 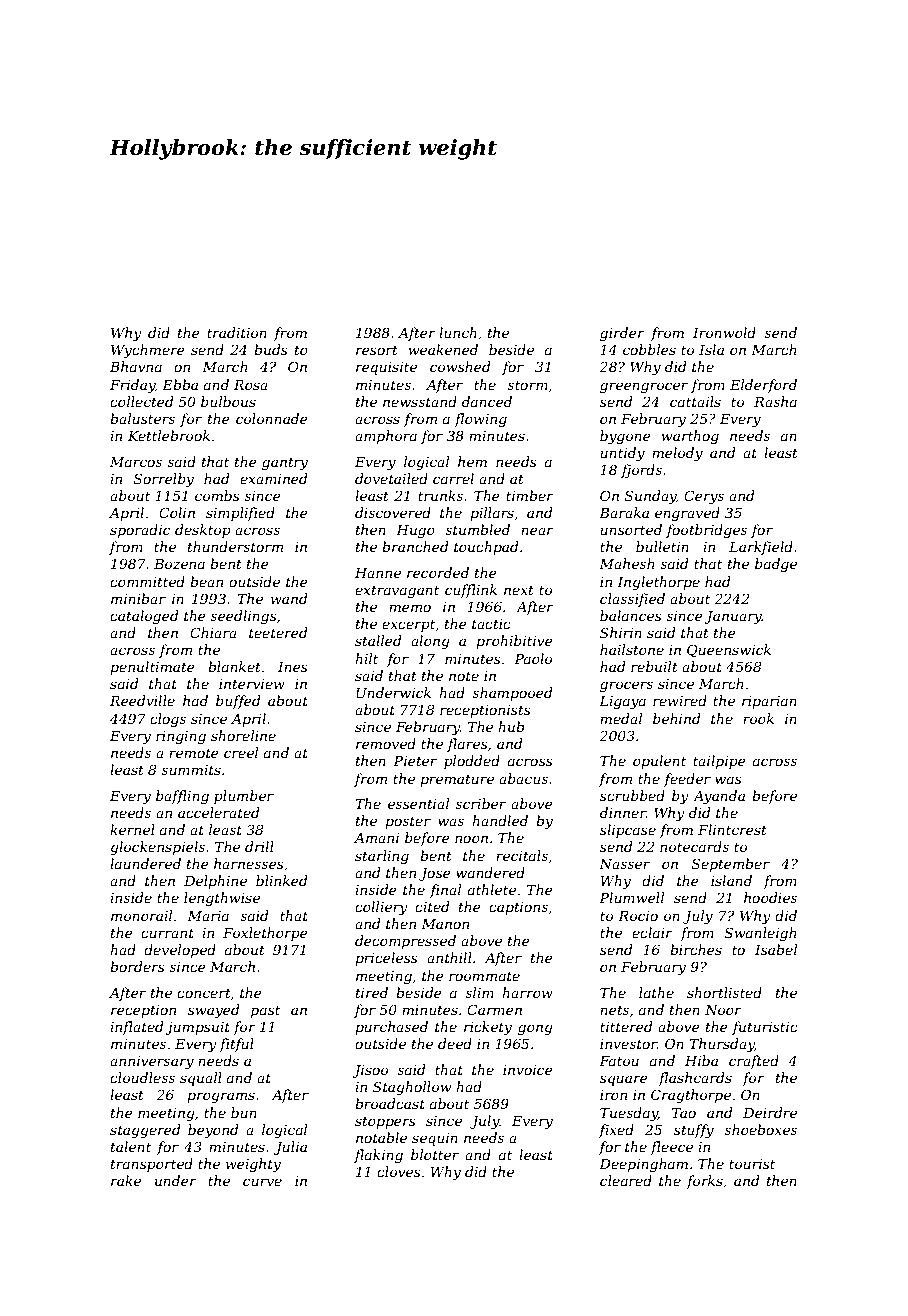 What do you see at coordinates (430, 642) in the image?
I see `along` at bounding box center [430, 642].
